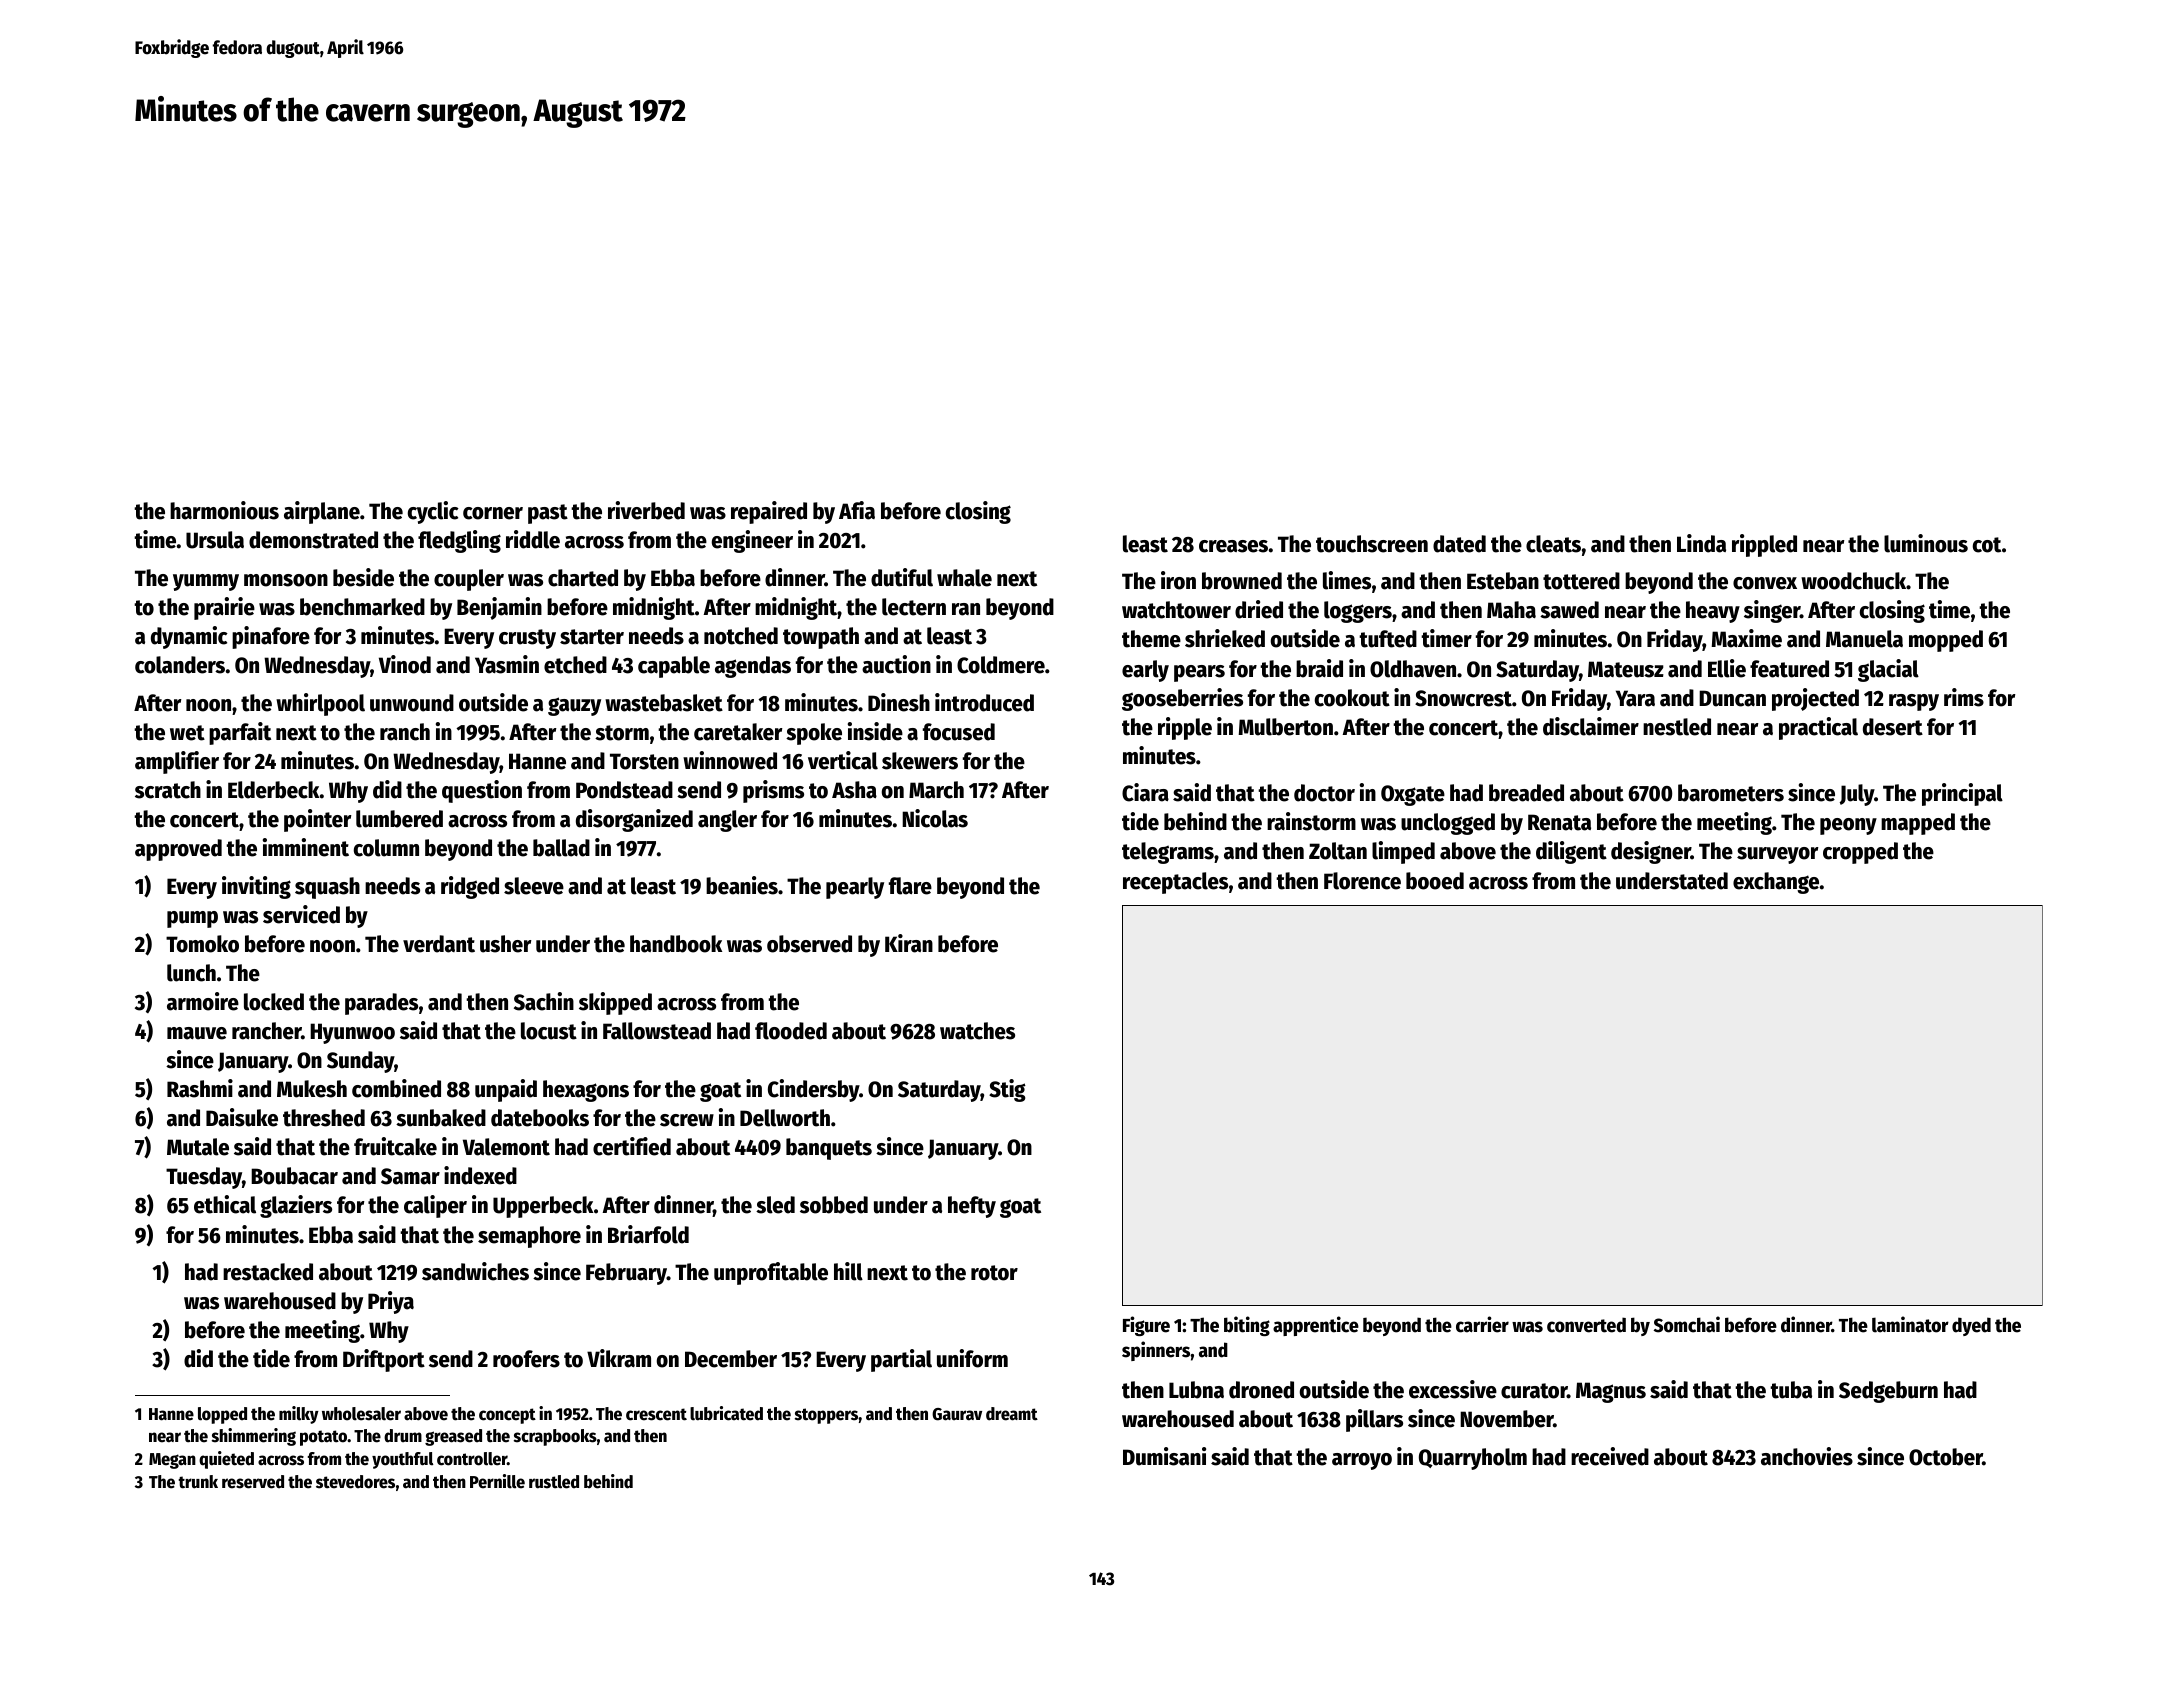 This screenshot has width=2178, height=1683. Describe the element at coordinates (527, 639) in the screenshot. I see `crusty` at that location.
